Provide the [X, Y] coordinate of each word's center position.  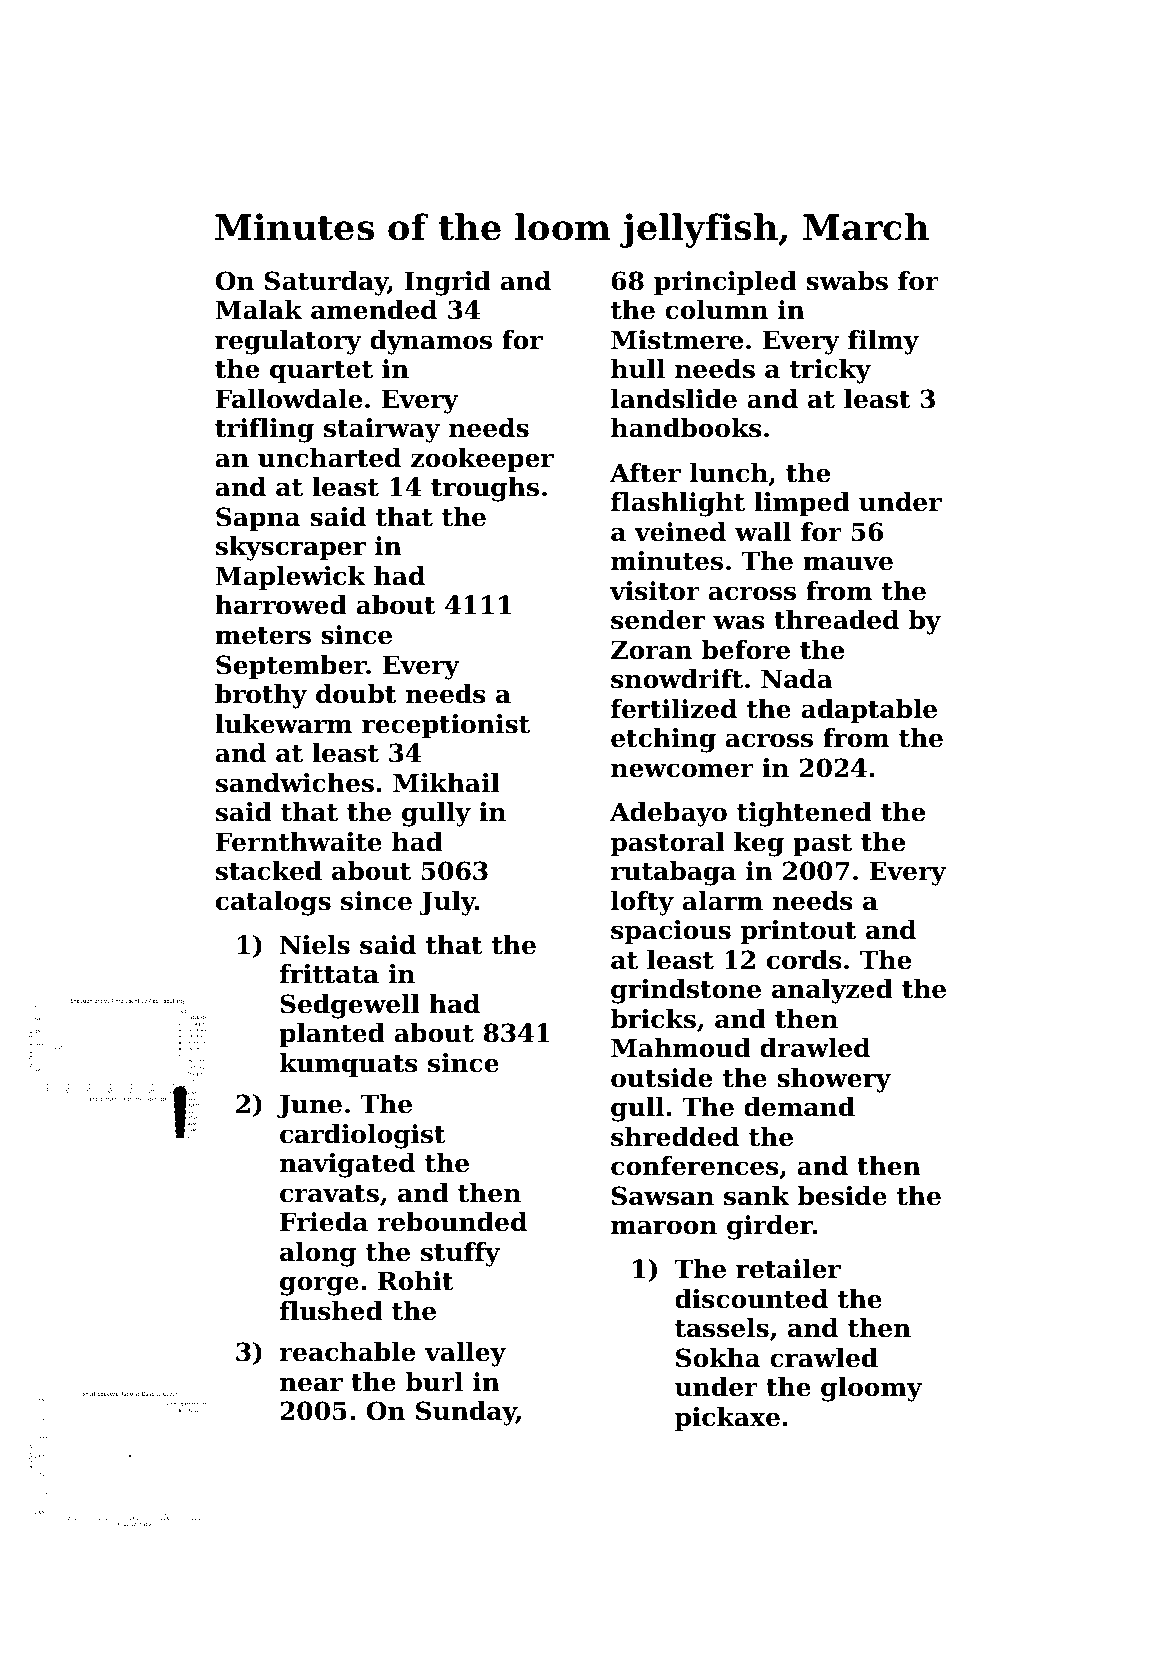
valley [465, 1354]
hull [638, 369]
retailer [788, 1269]
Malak [259, 310]
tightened [804, 814]
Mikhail [446, 783]
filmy [883, 342]
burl [434, 1382]
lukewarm [283, 724]
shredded [675, 1137]
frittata [329, 974]
